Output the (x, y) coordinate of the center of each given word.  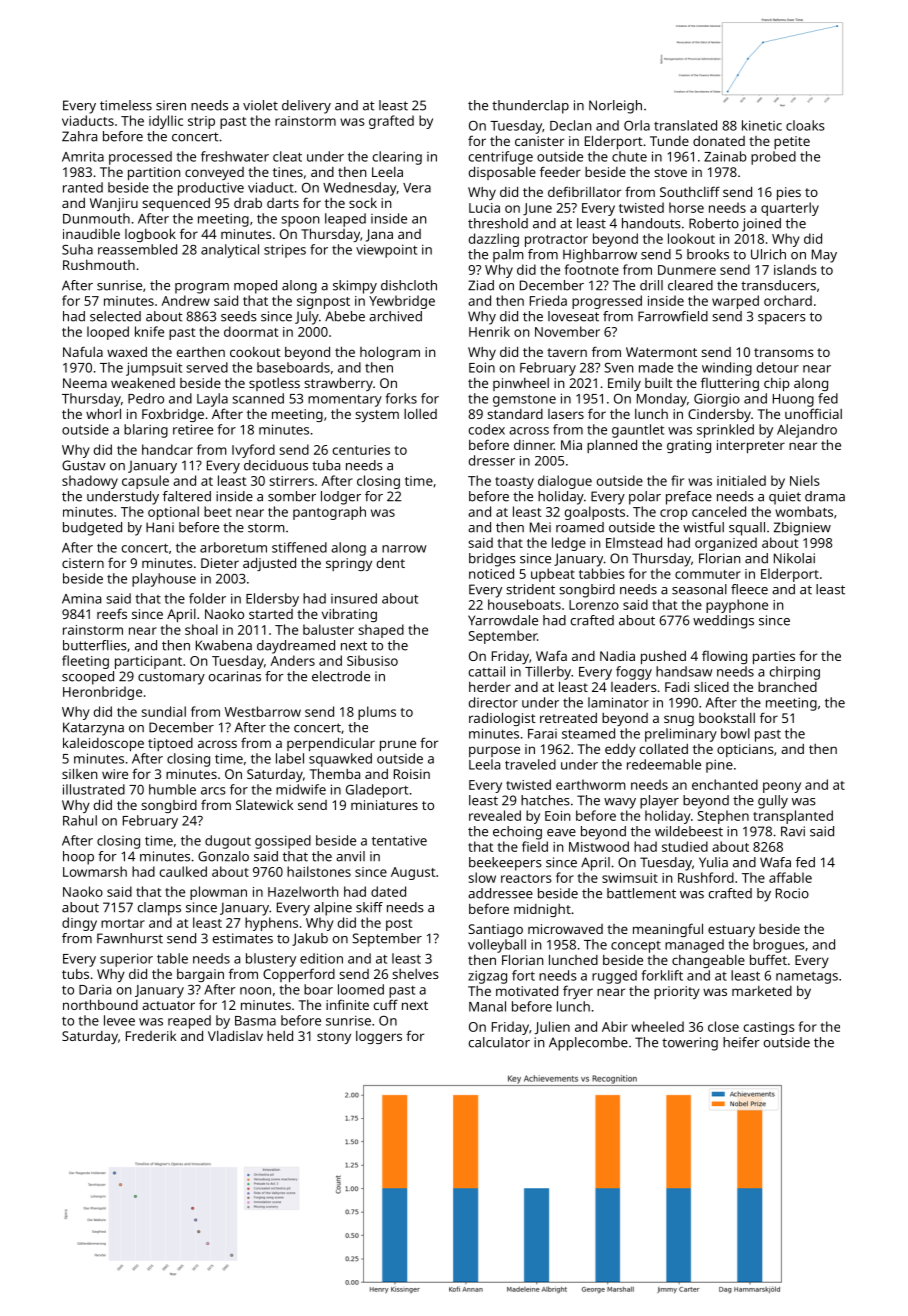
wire (115, 774)
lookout (691, 238)
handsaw (684, 671)
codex (487, 429)
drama (825, 496)
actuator (168, 1005)
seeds (239, 316)
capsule (145, 482)
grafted (391, 122)
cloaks (805, 125)
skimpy (355, 287)
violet (260, 105)
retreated (568, 718)
